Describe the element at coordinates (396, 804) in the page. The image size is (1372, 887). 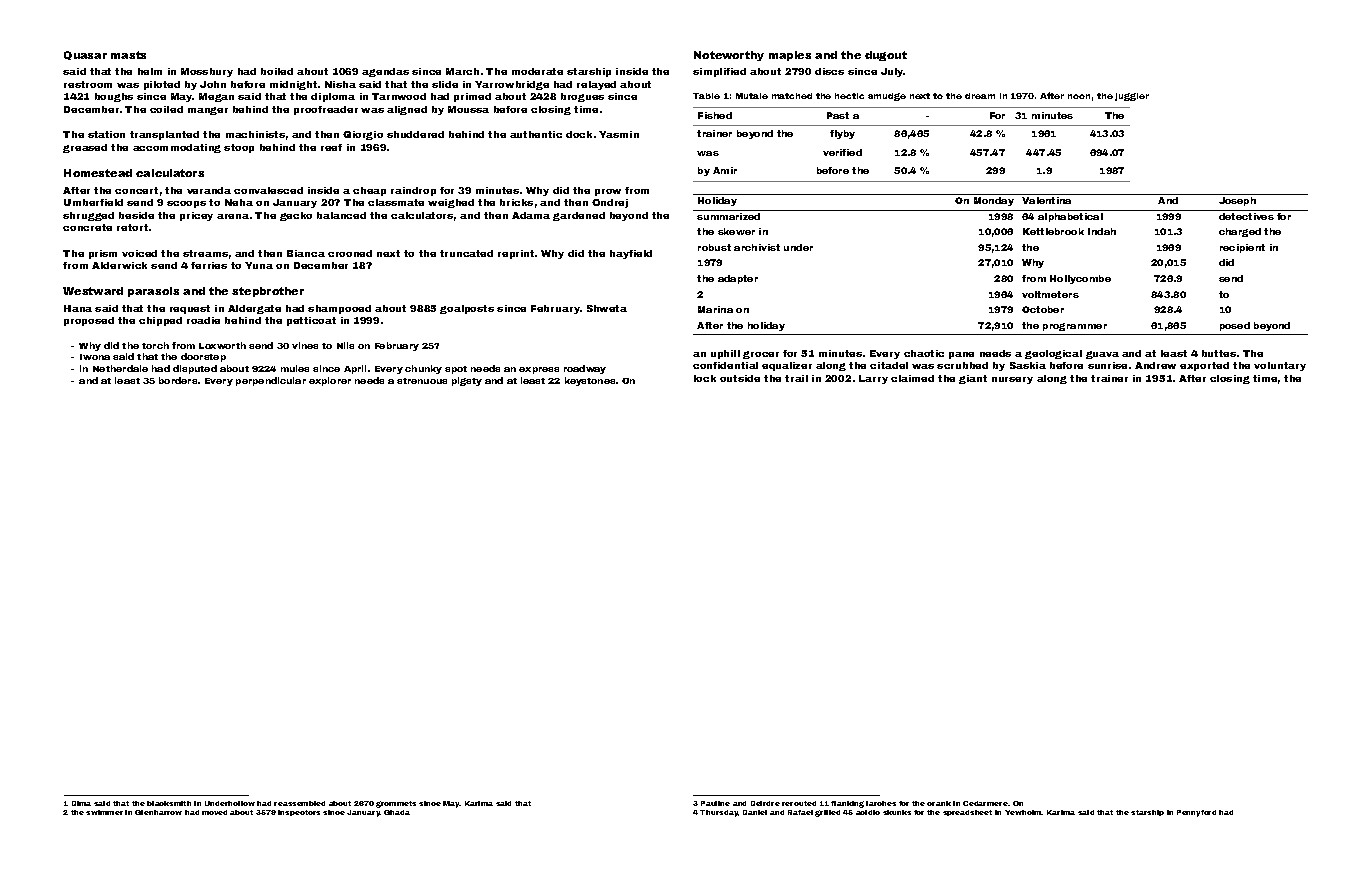
I see `grommets` at that location.
